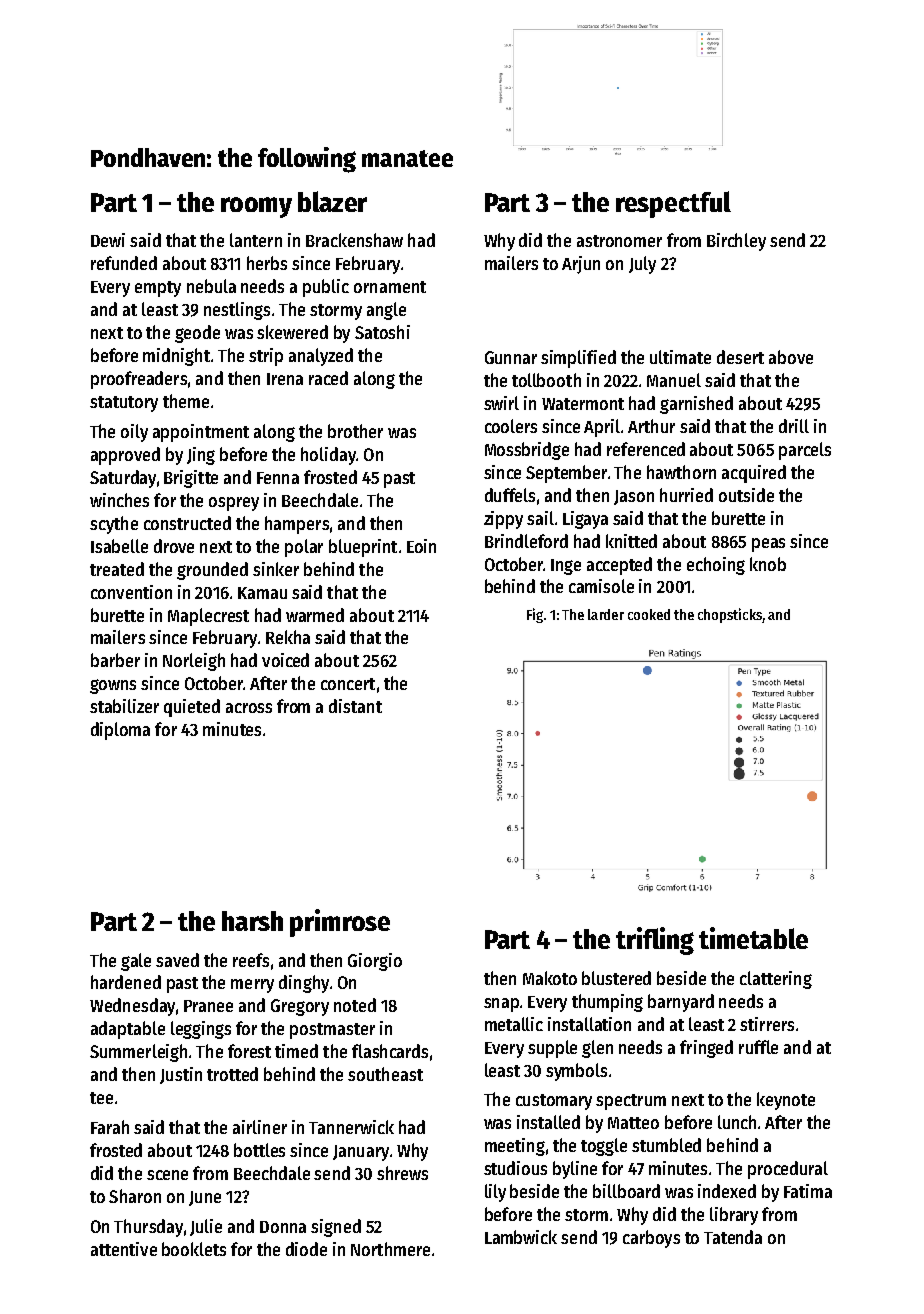  What do you see at coordinates (114, 525) in the screenshot?
I see `scythe` at bounding box center [114, 525].
